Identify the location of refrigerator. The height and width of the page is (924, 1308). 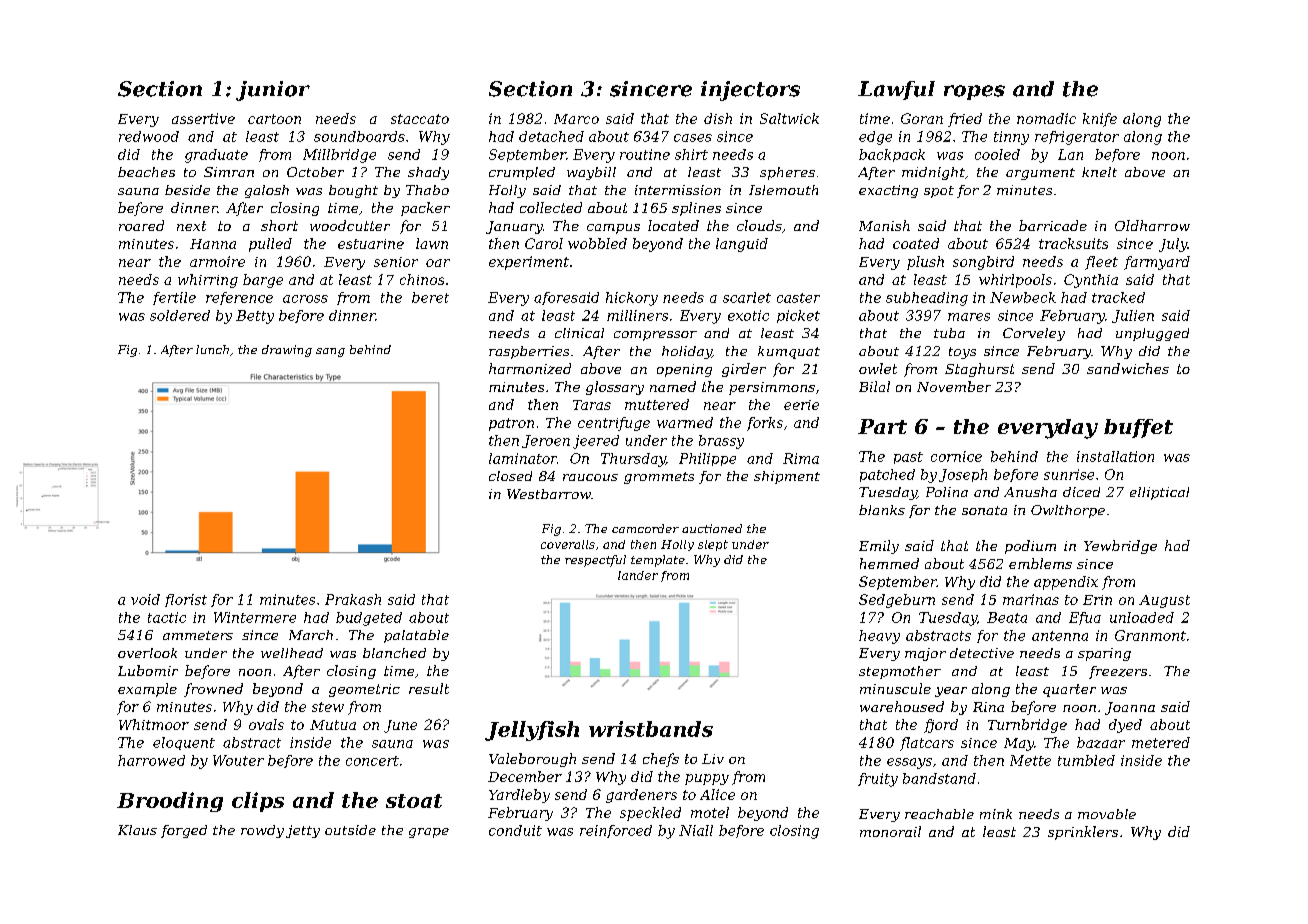
(1077, 138).
